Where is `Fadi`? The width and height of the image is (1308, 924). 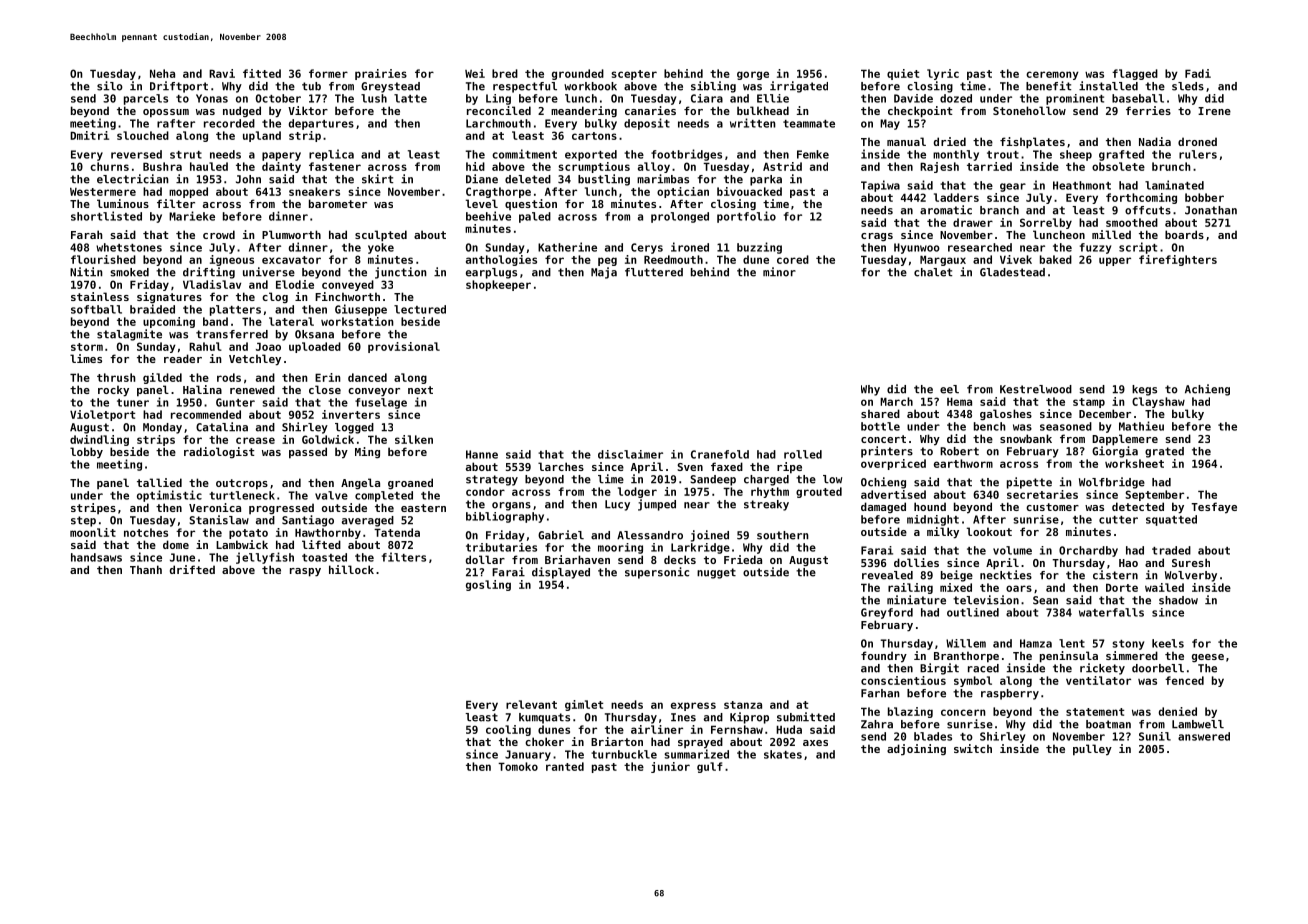
Fadi is located at coordinates (1198, 73).
